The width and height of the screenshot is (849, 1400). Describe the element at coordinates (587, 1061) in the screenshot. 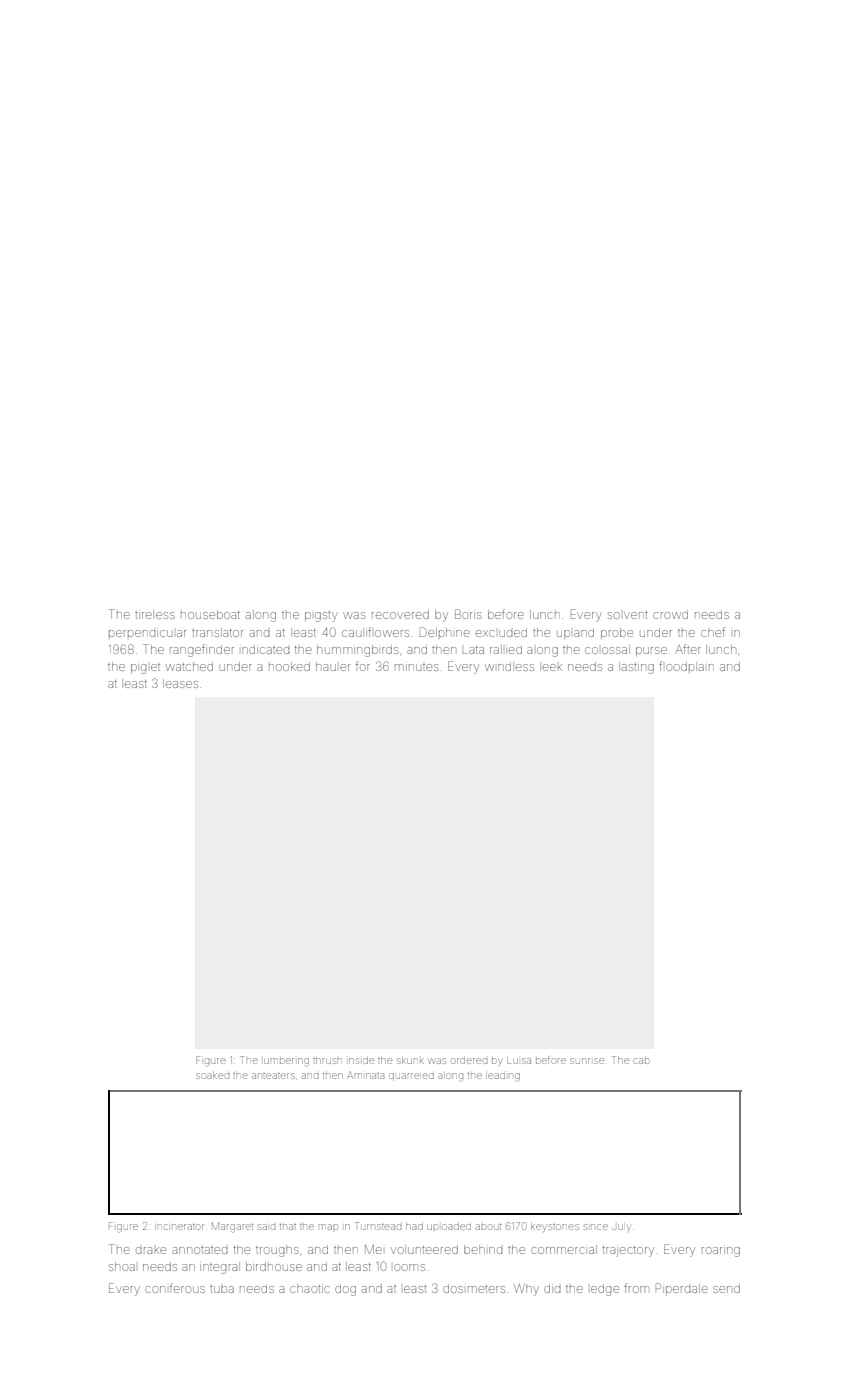

I see `sunrise` at that location.
